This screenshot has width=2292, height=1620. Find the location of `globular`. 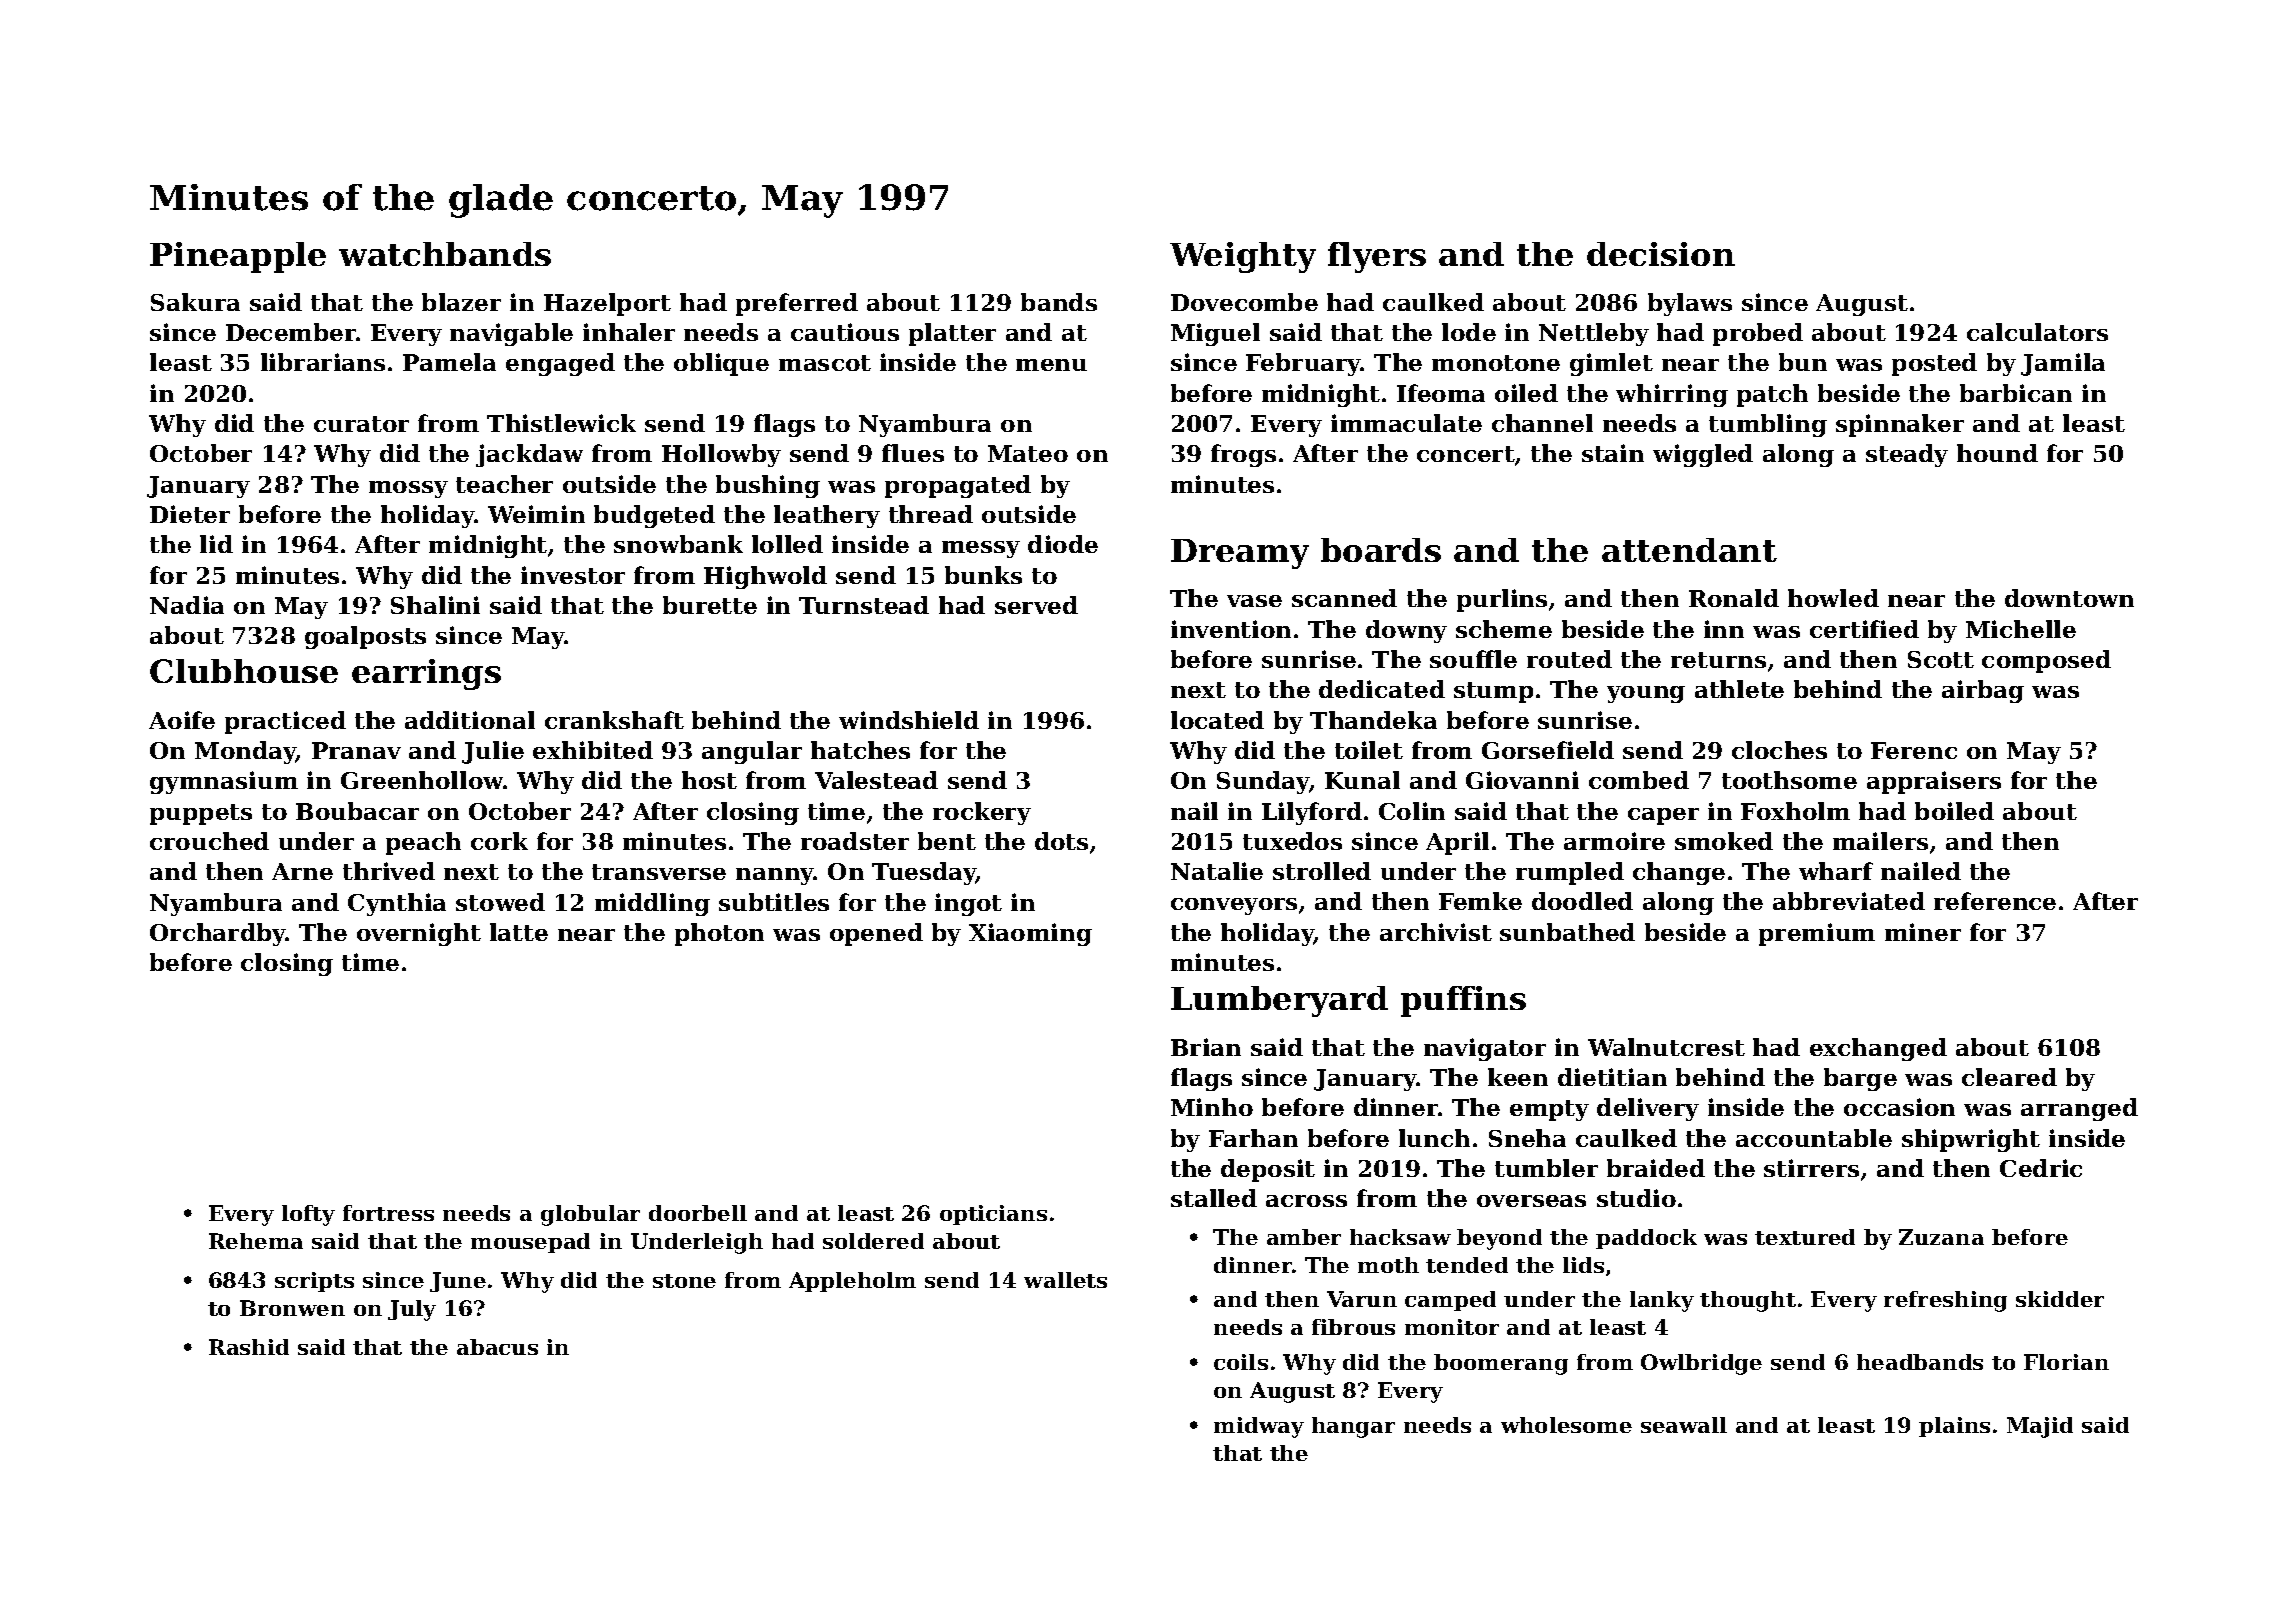

globular is located at coordinates (590, 1215).
